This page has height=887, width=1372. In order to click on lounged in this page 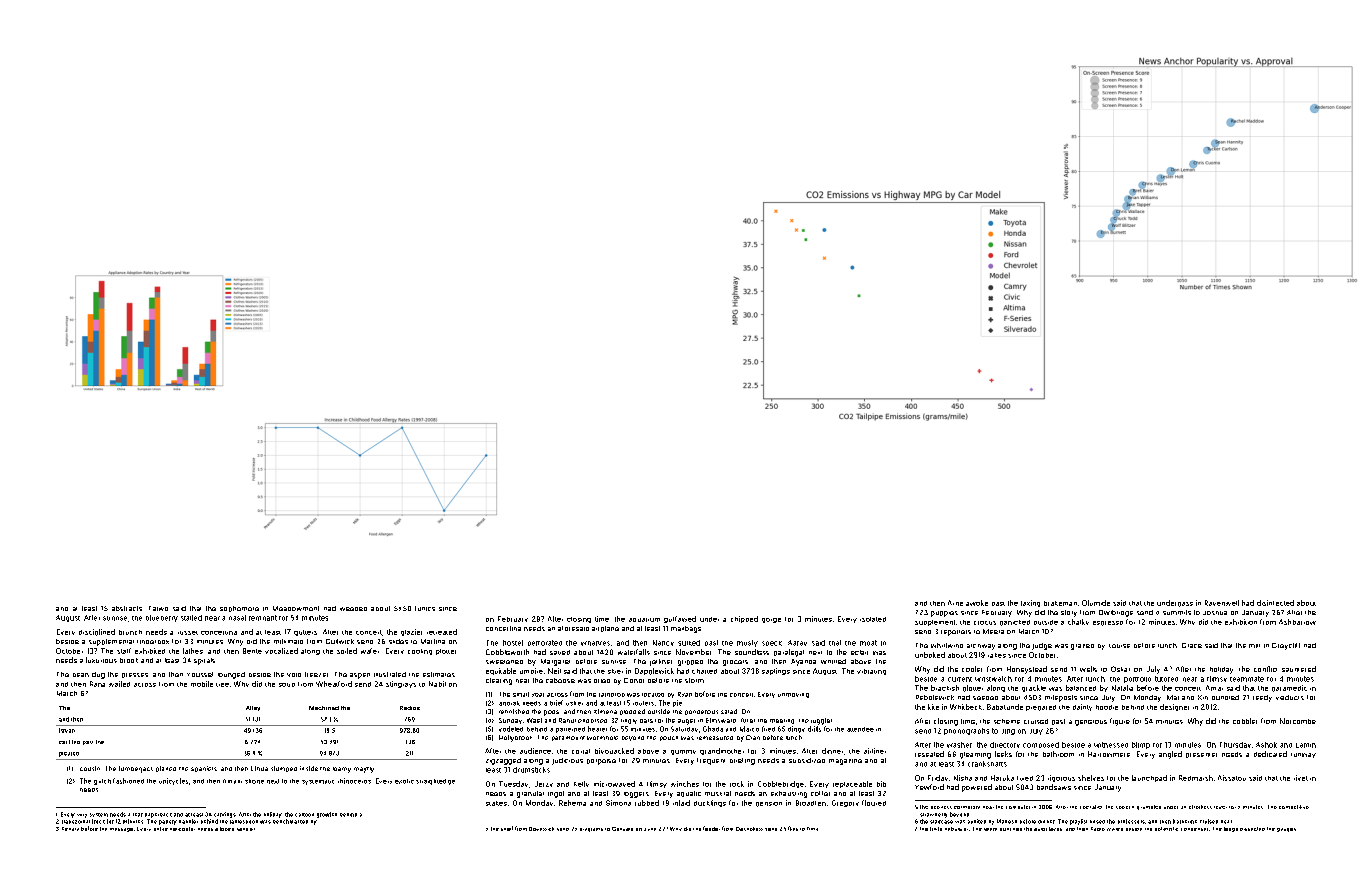, I will do `click(231, 675)`.
